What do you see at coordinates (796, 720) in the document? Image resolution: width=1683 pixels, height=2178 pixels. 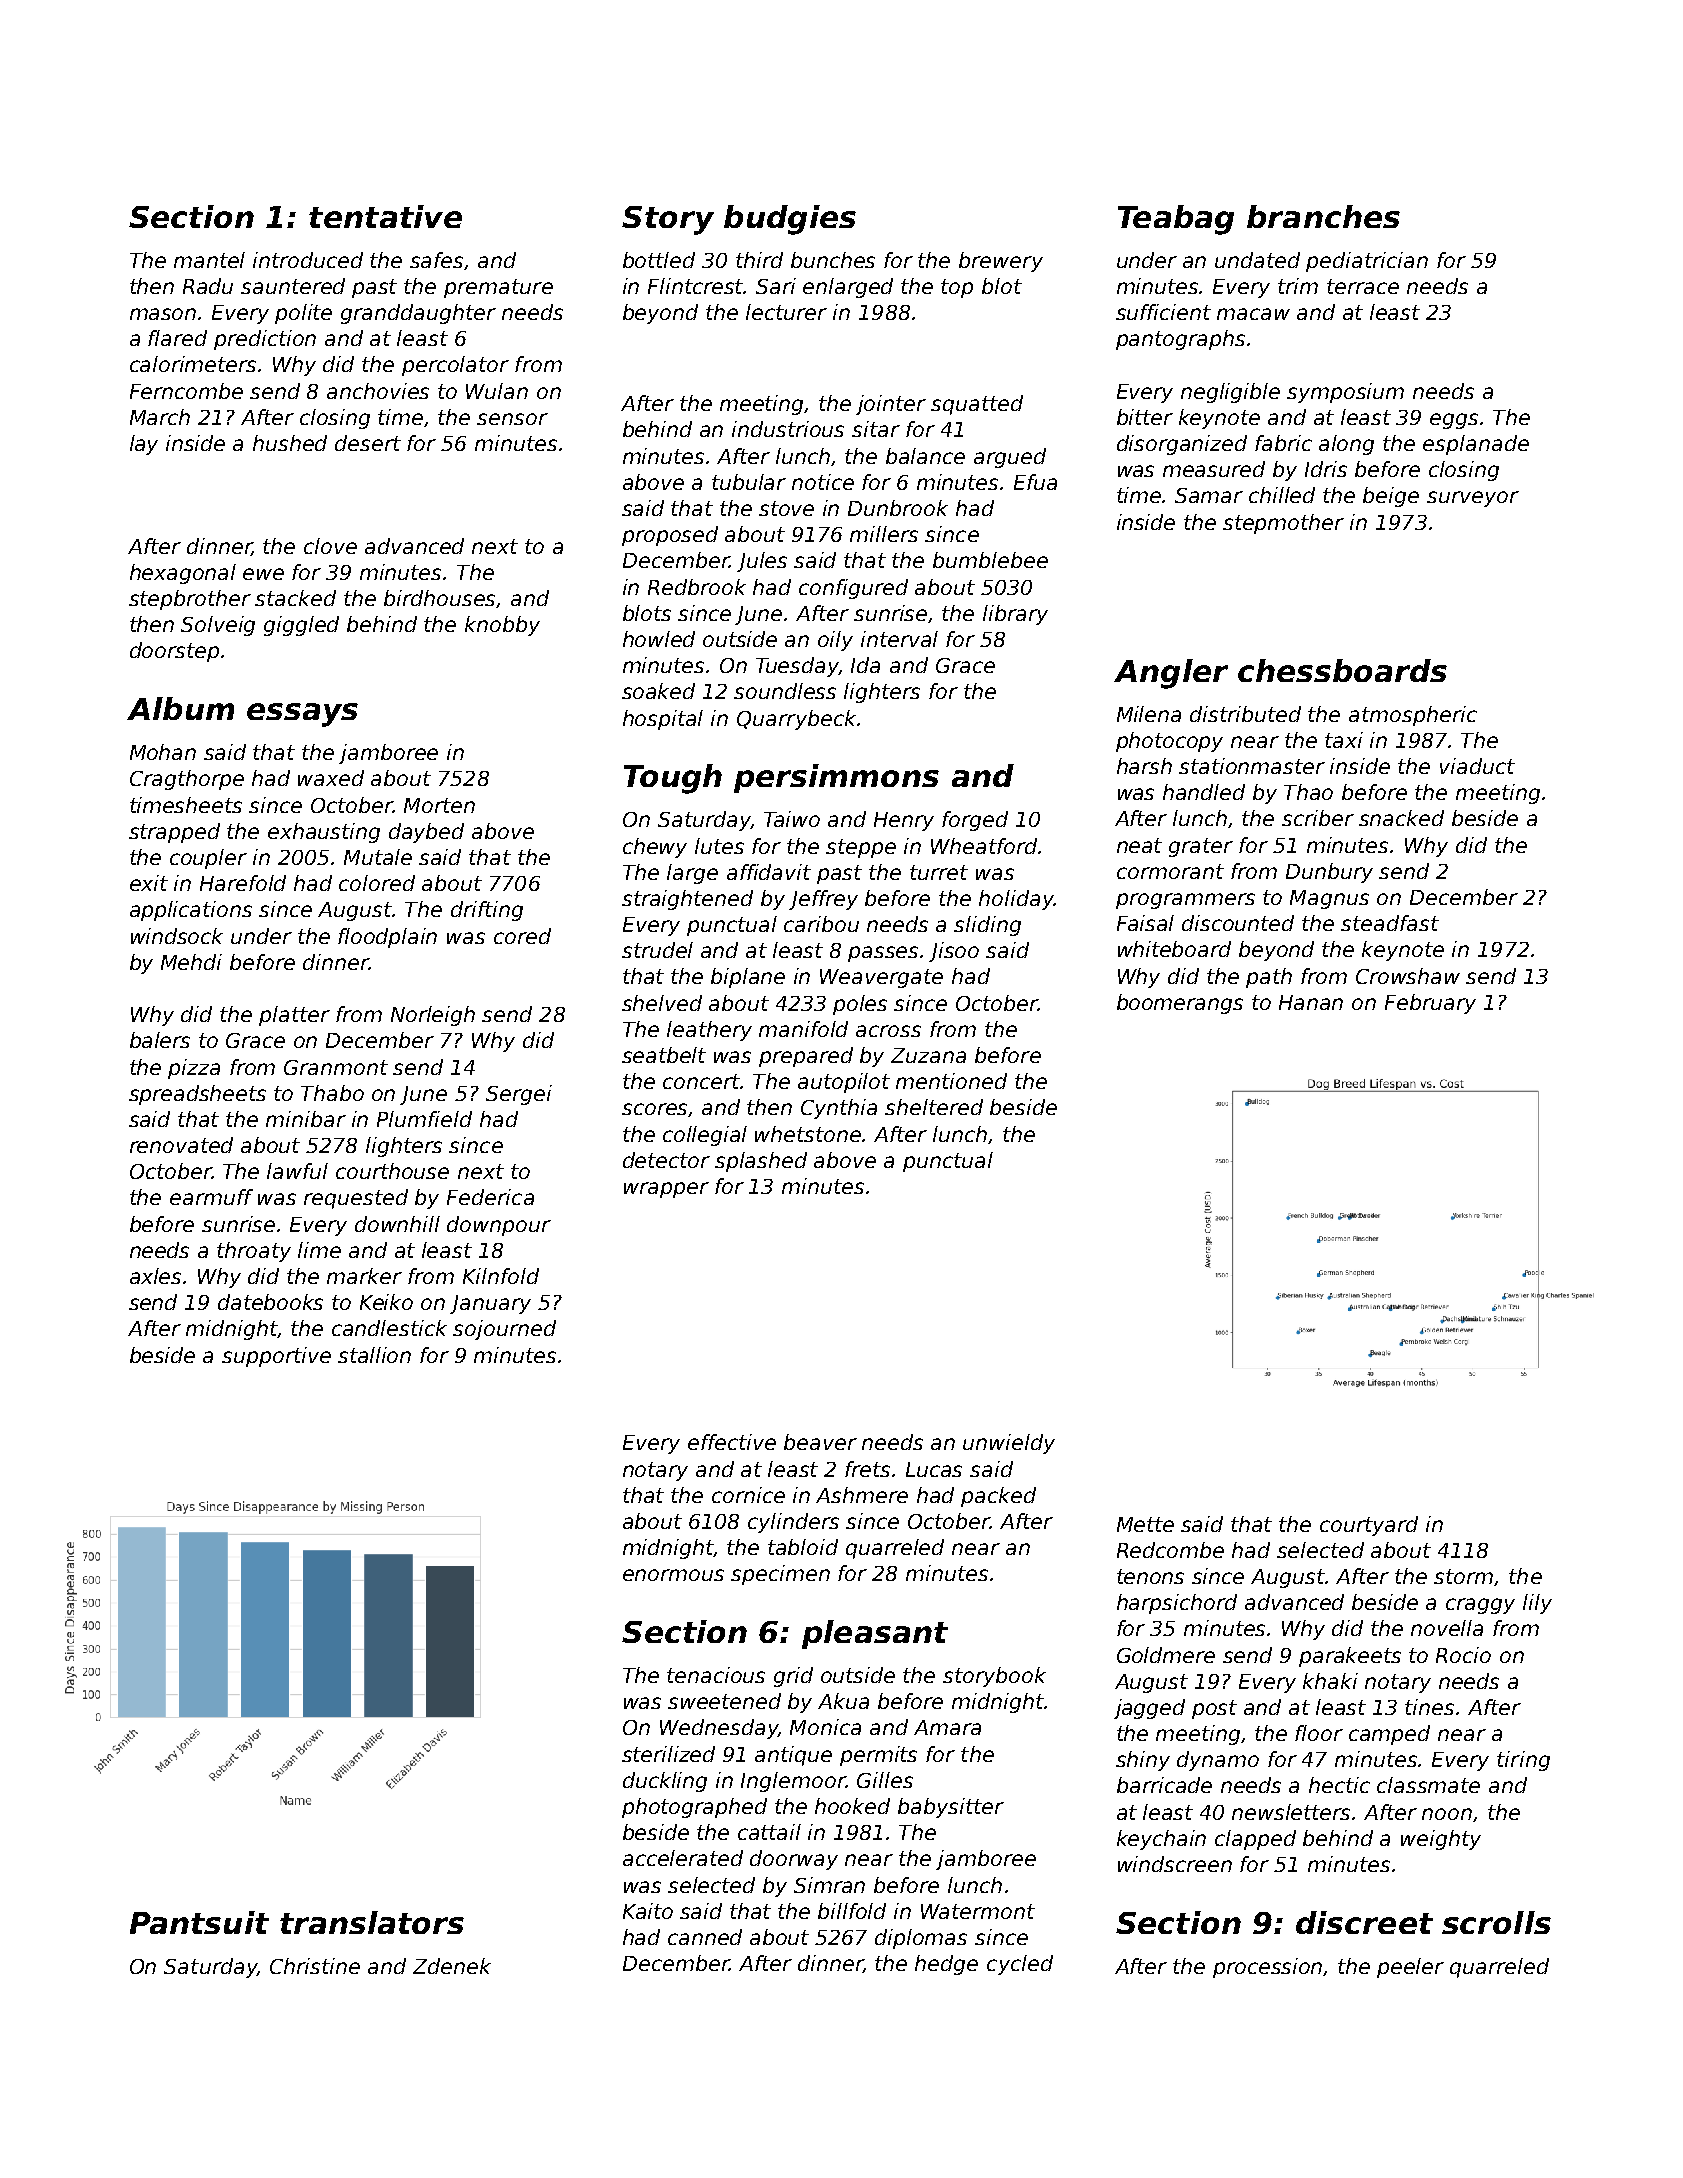 I see `Quarrybeck` at bounding box center [796, 720].
